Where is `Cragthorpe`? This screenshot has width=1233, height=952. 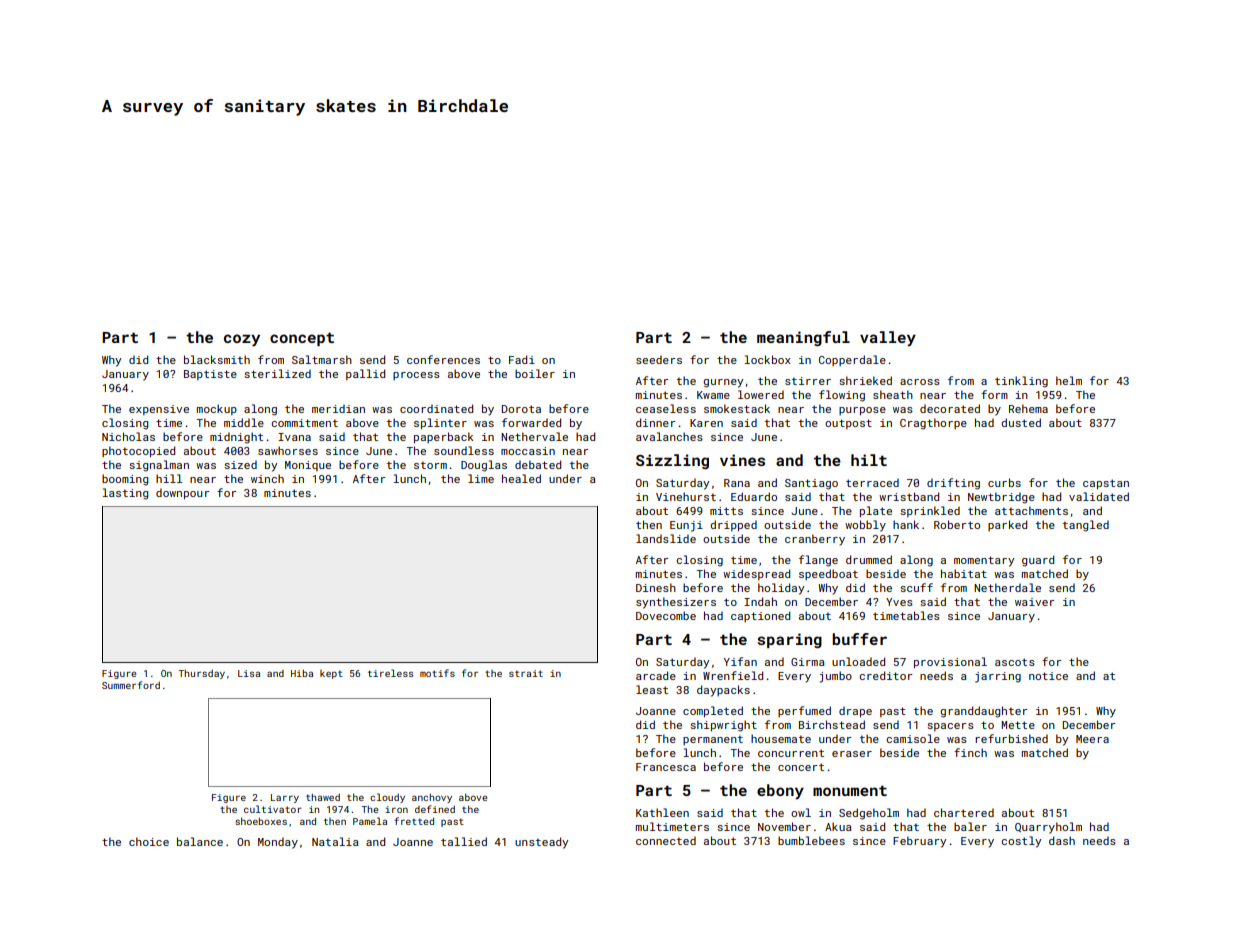 Cragthorpe is located at coordinates (933, 424).
